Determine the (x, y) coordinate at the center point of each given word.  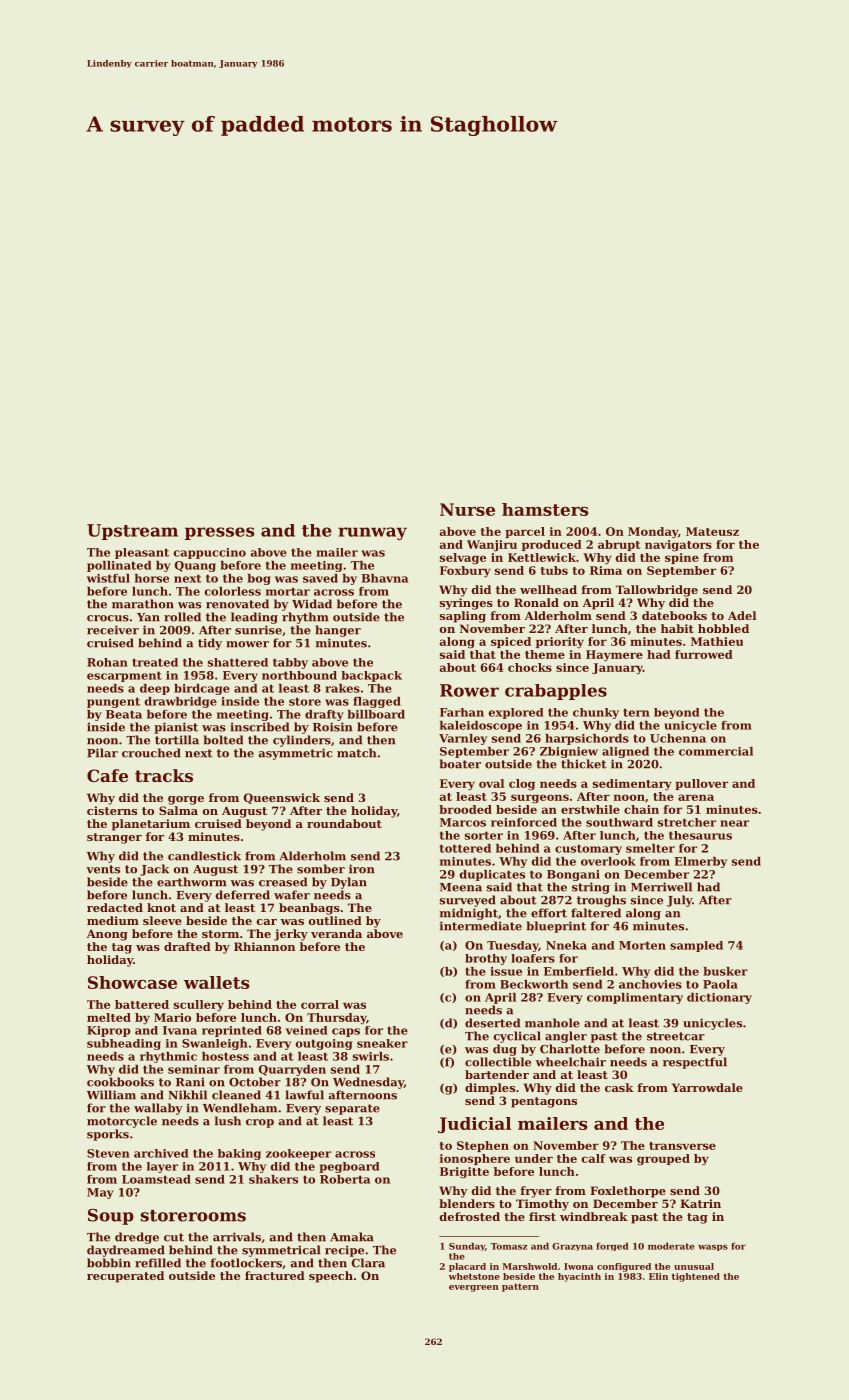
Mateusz (712, 531)
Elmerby (700, 862)
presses (219, 533)
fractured (275, 1275)
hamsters (545, 509)
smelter (650, 848)
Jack (154, 870)
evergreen (474, 1288)
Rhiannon (264, 946)
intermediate (481, 926)
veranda (336, 933)
